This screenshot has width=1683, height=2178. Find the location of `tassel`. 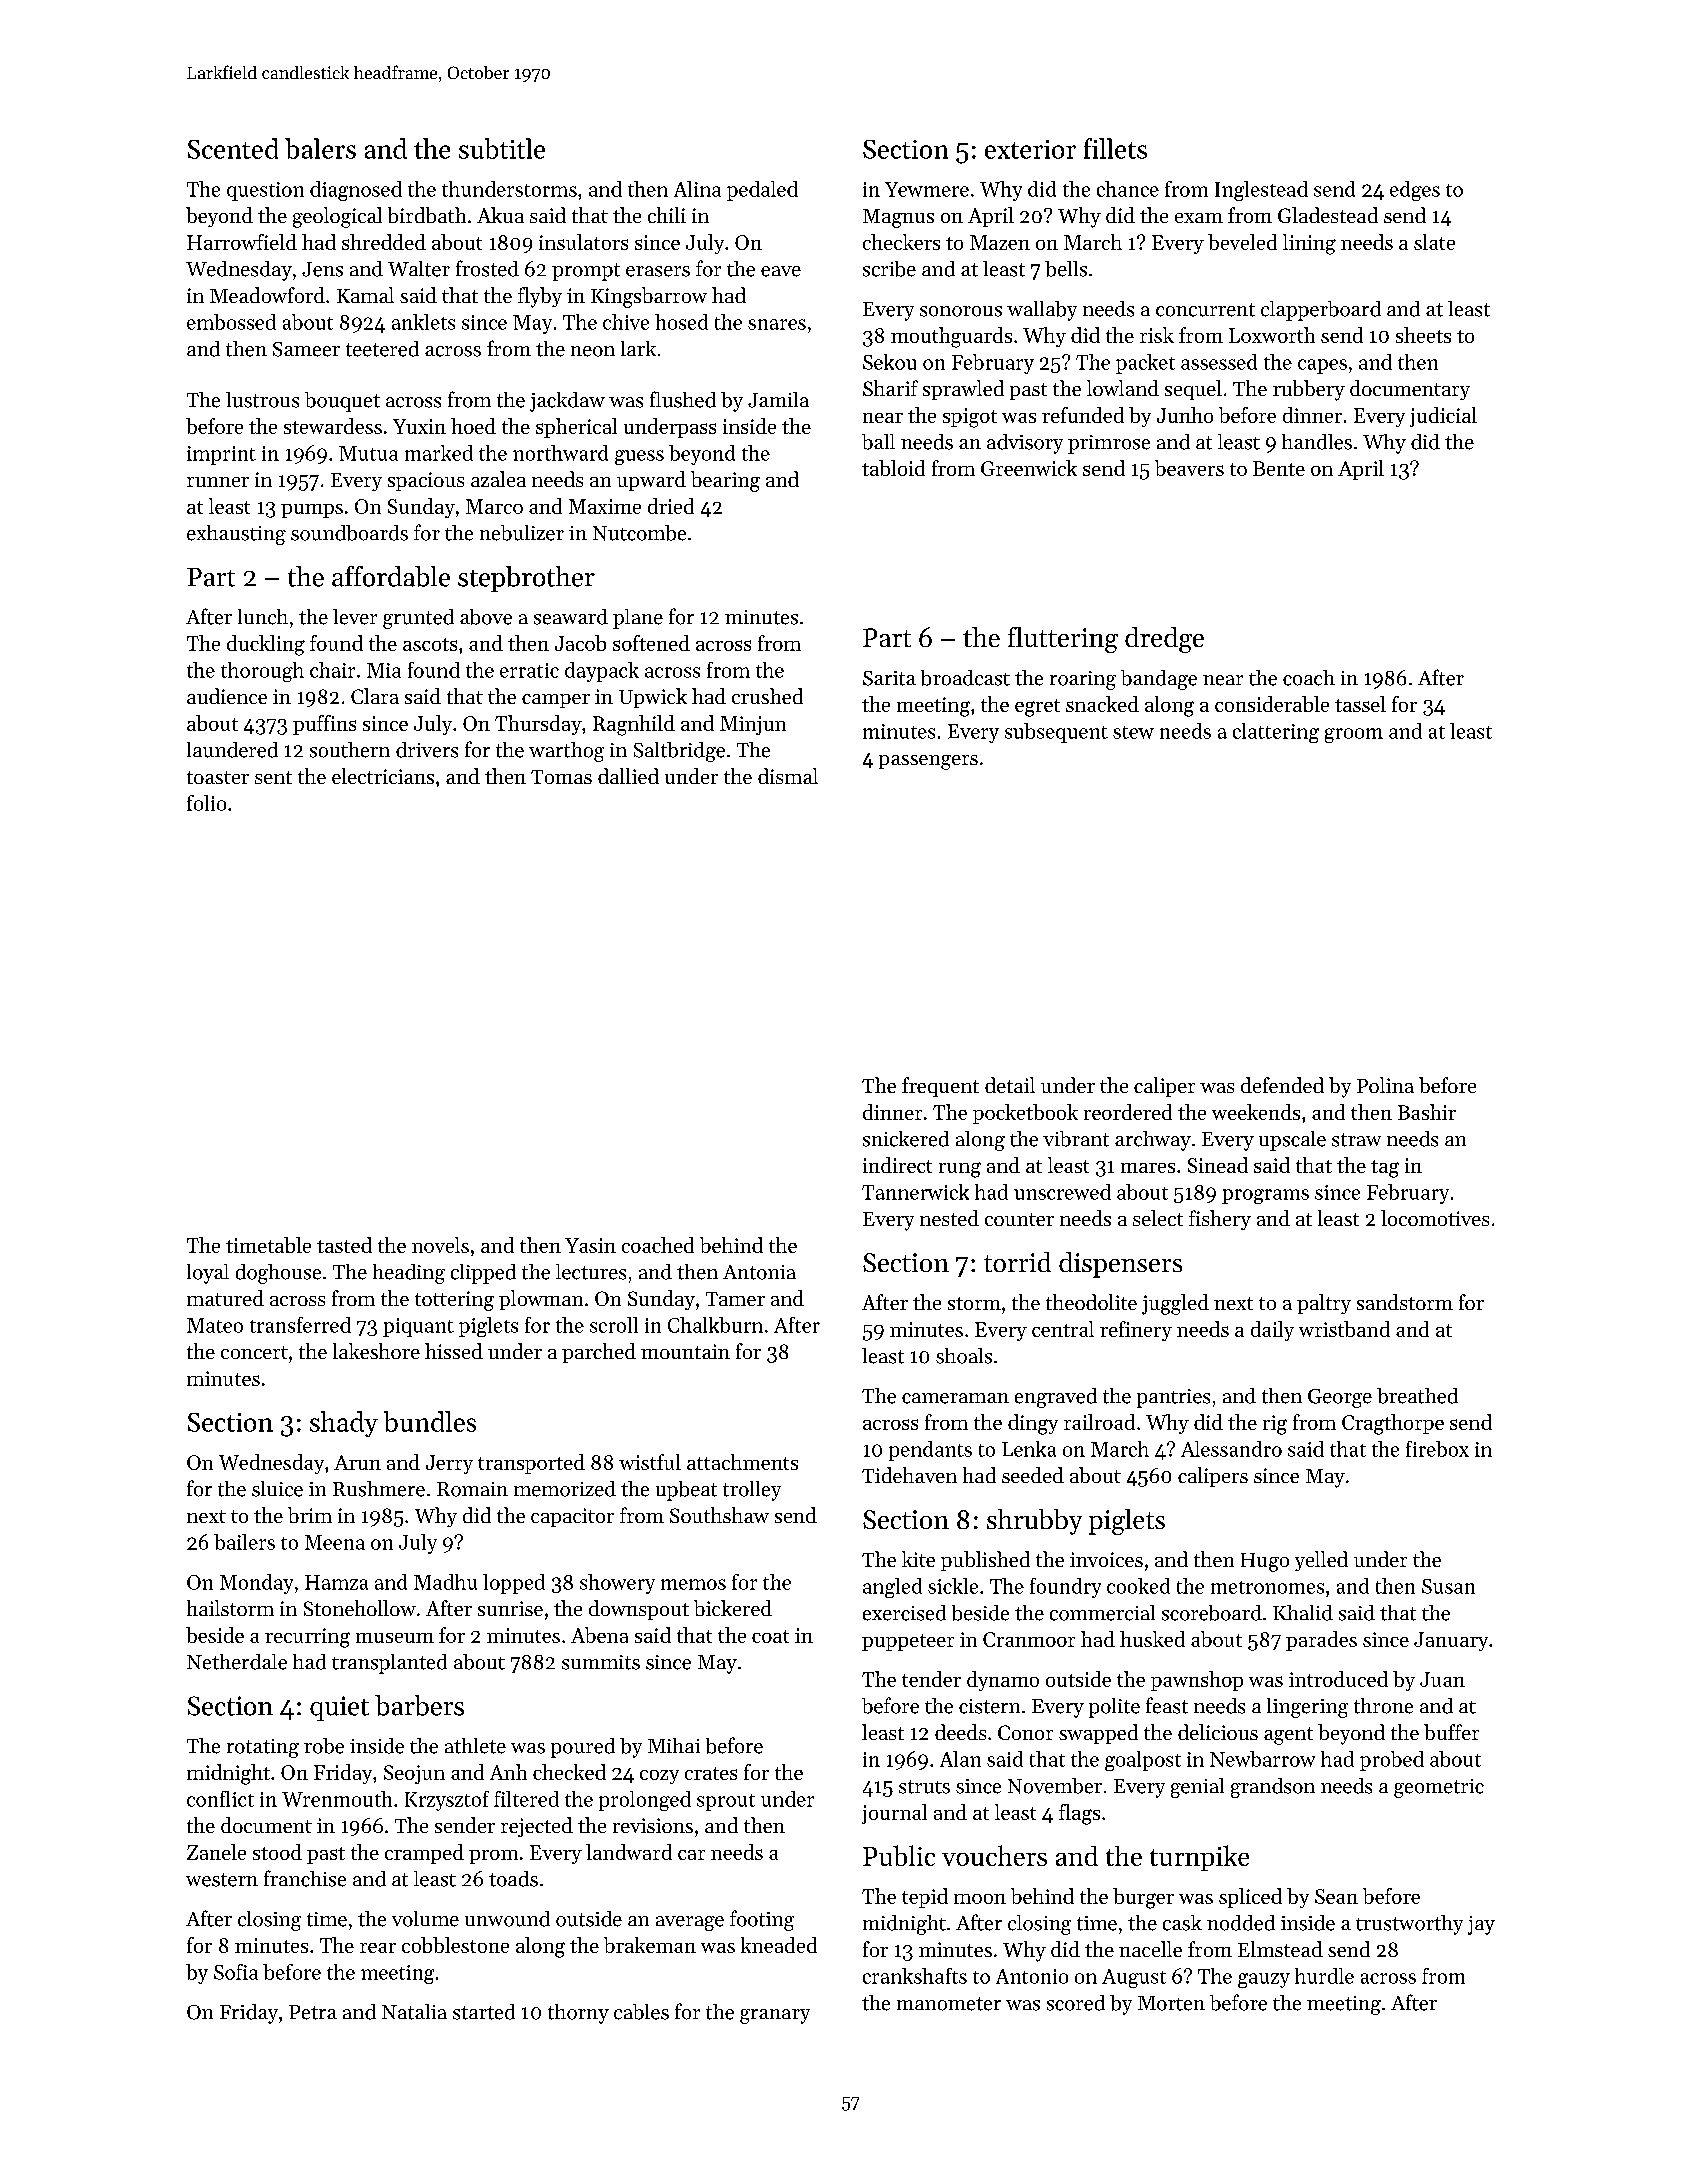

tassel is located at coordinates (1360, 704).
